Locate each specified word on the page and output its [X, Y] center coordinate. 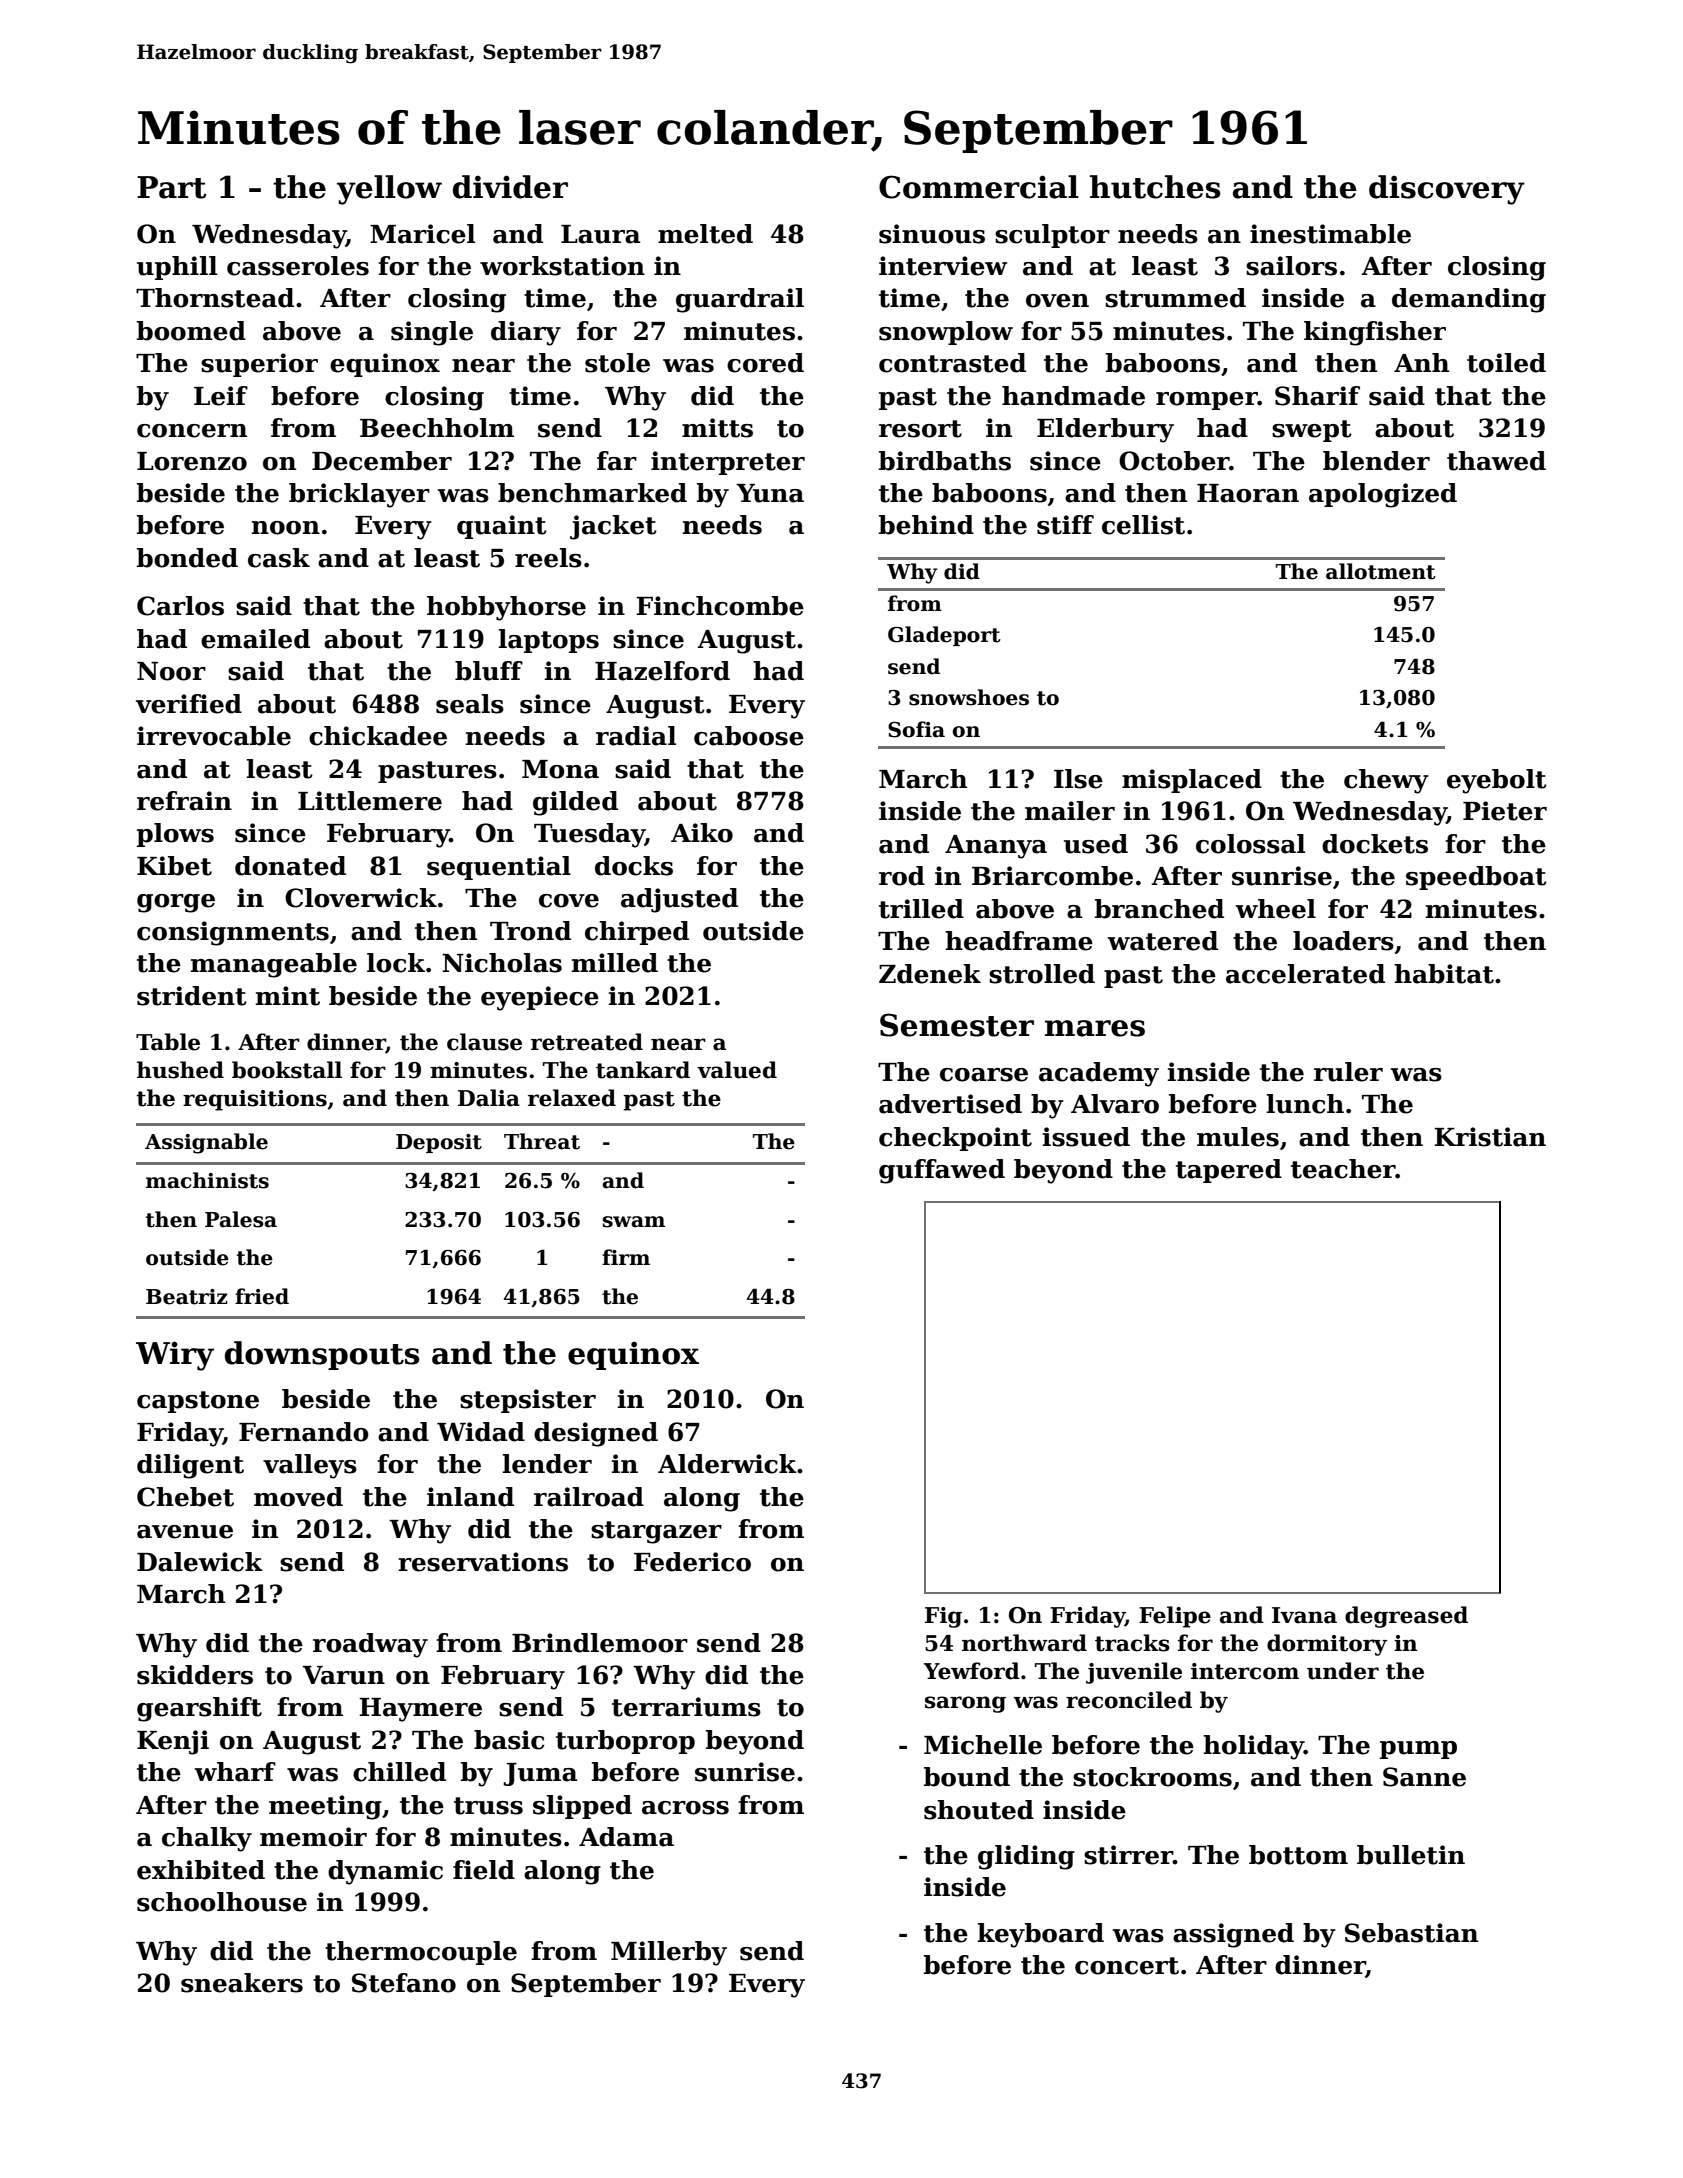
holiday [1253, 1747]
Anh [1421, 362]
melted [705, 234]
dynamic [385, 1872]
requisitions [255, 1100]
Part [172, 187]
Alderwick [727, 1464]
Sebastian [1411, 1933]
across [685, 1808]
